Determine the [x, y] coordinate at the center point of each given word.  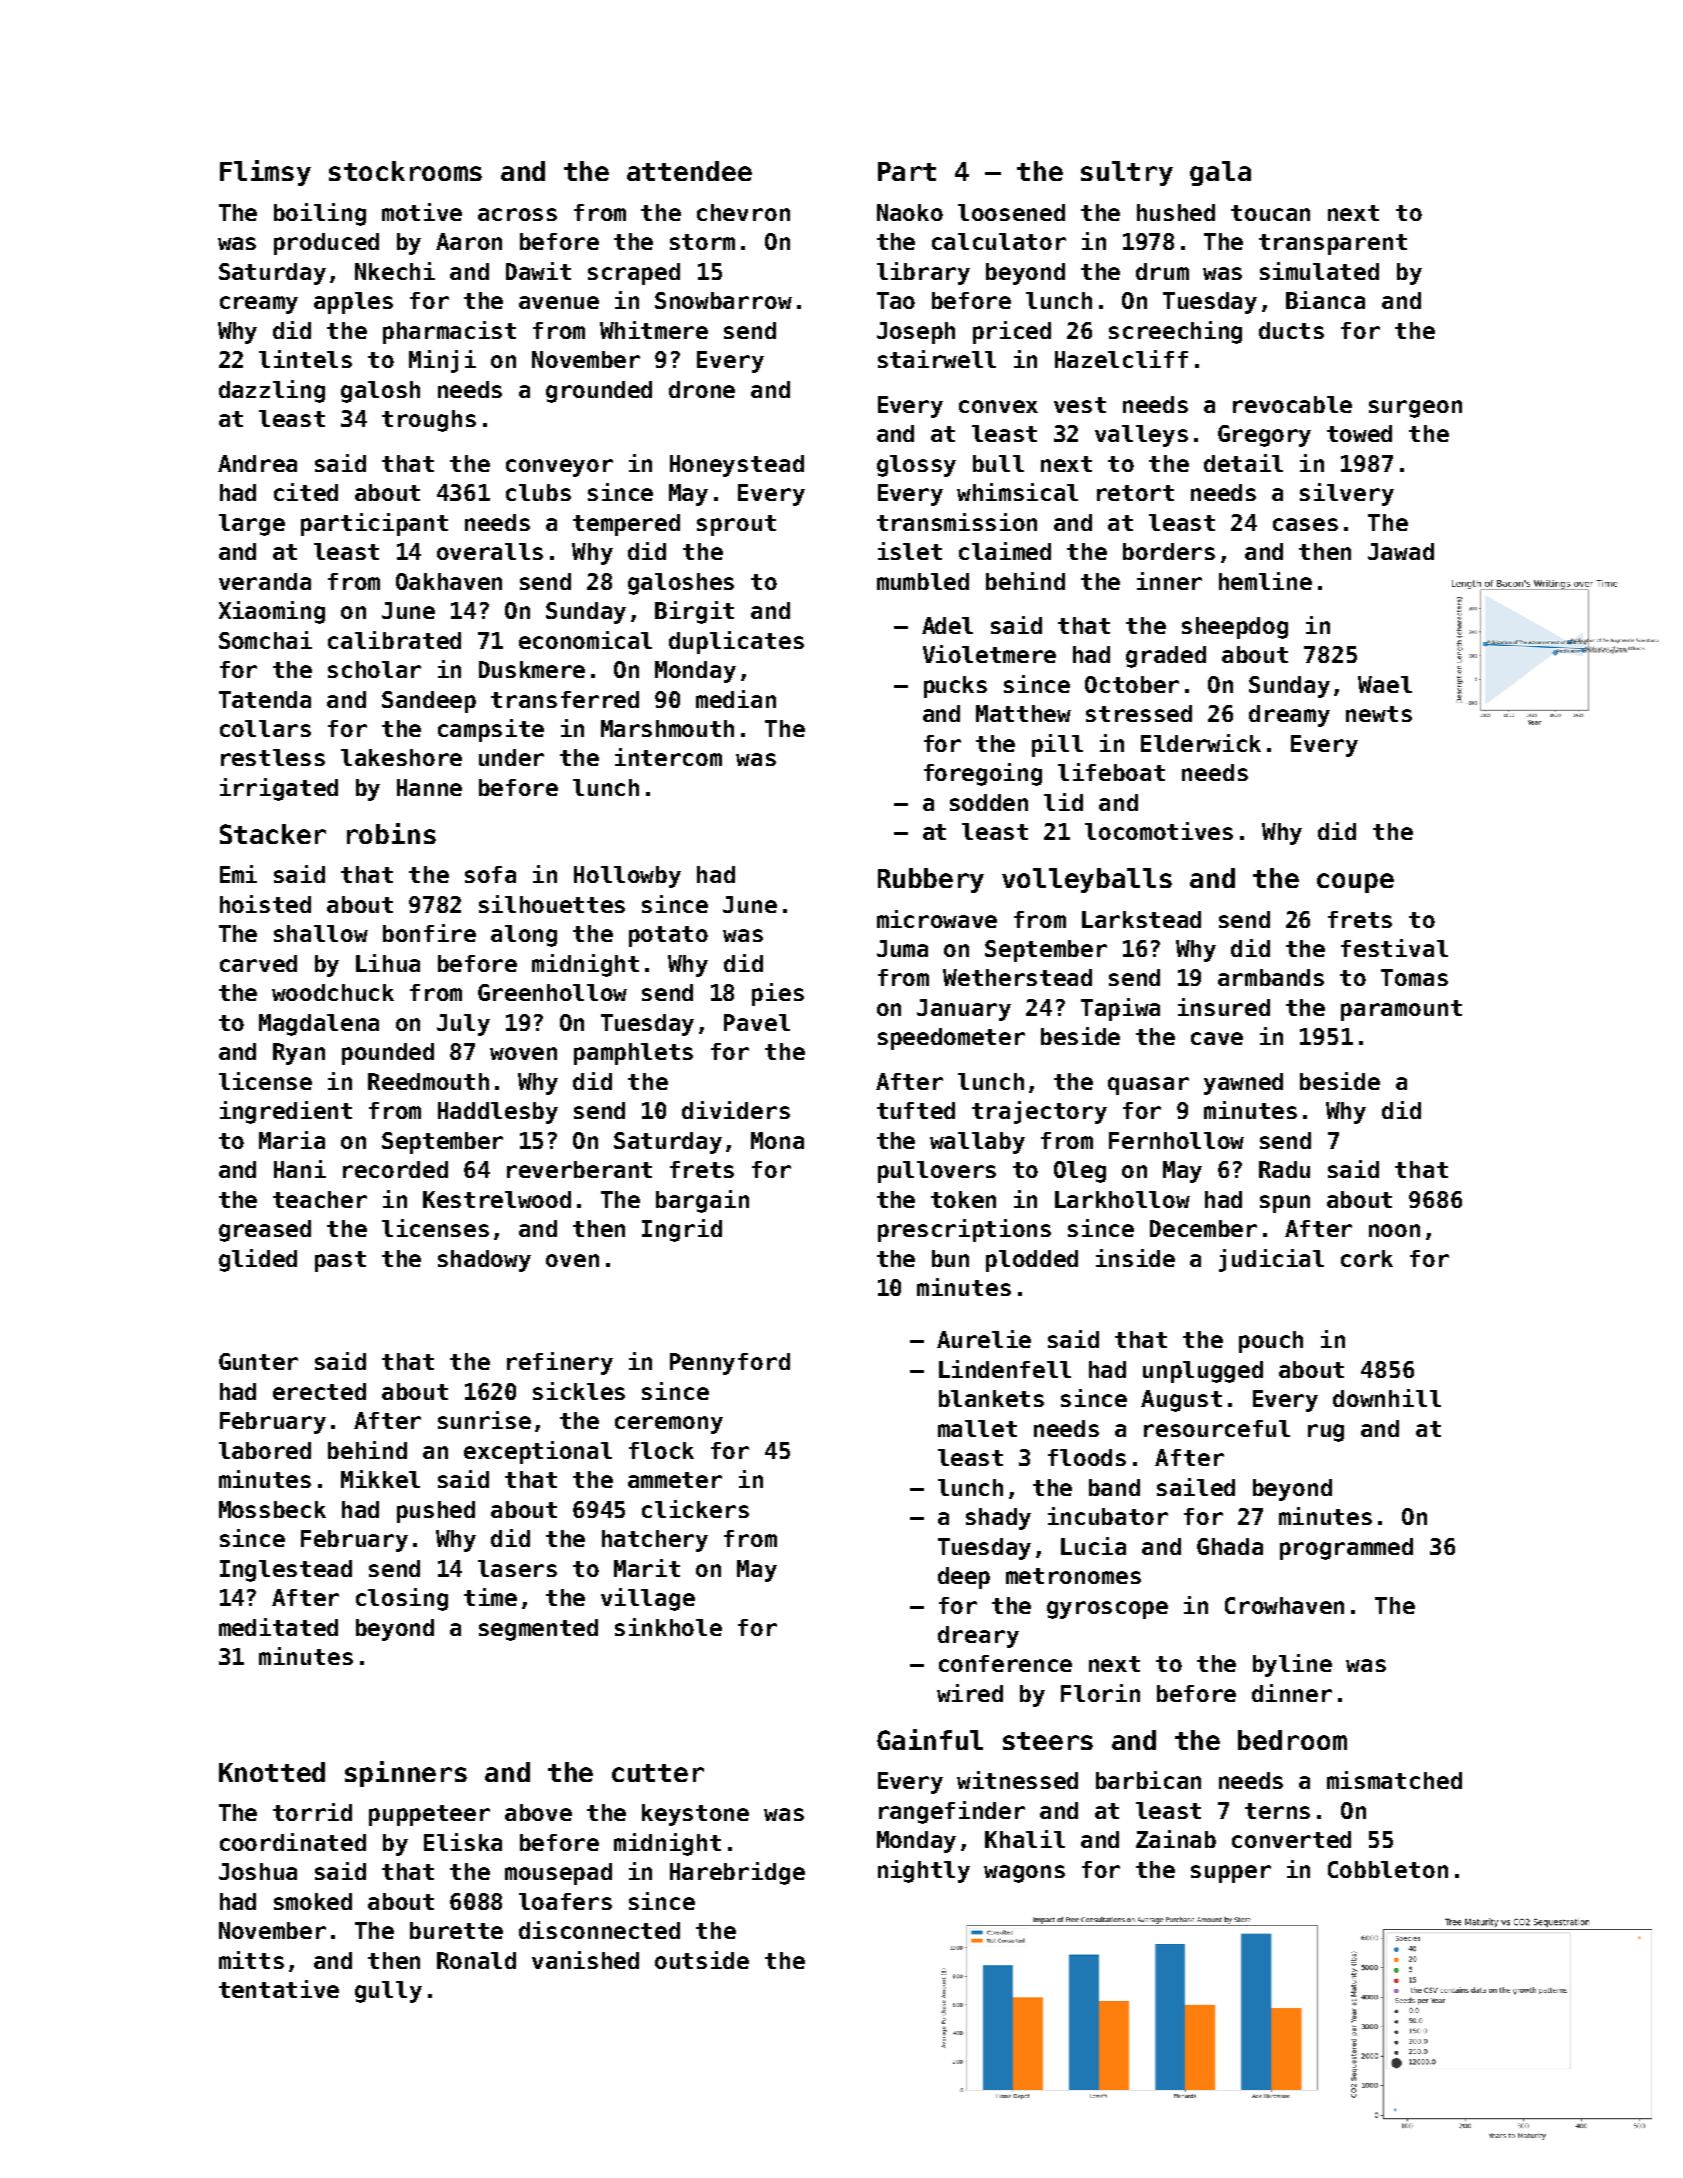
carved [258, 963]
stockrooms [405, 171]
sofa [490, 874]
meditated [278, 1627]
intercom [668, 757]
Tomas [1414, 977]
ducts [1291, 330]
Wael [1385, 684]
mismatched [1394, 1780]
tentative [279, 1989]
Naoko [910, 212]
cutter [658, 1773]
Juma [902, 948]
